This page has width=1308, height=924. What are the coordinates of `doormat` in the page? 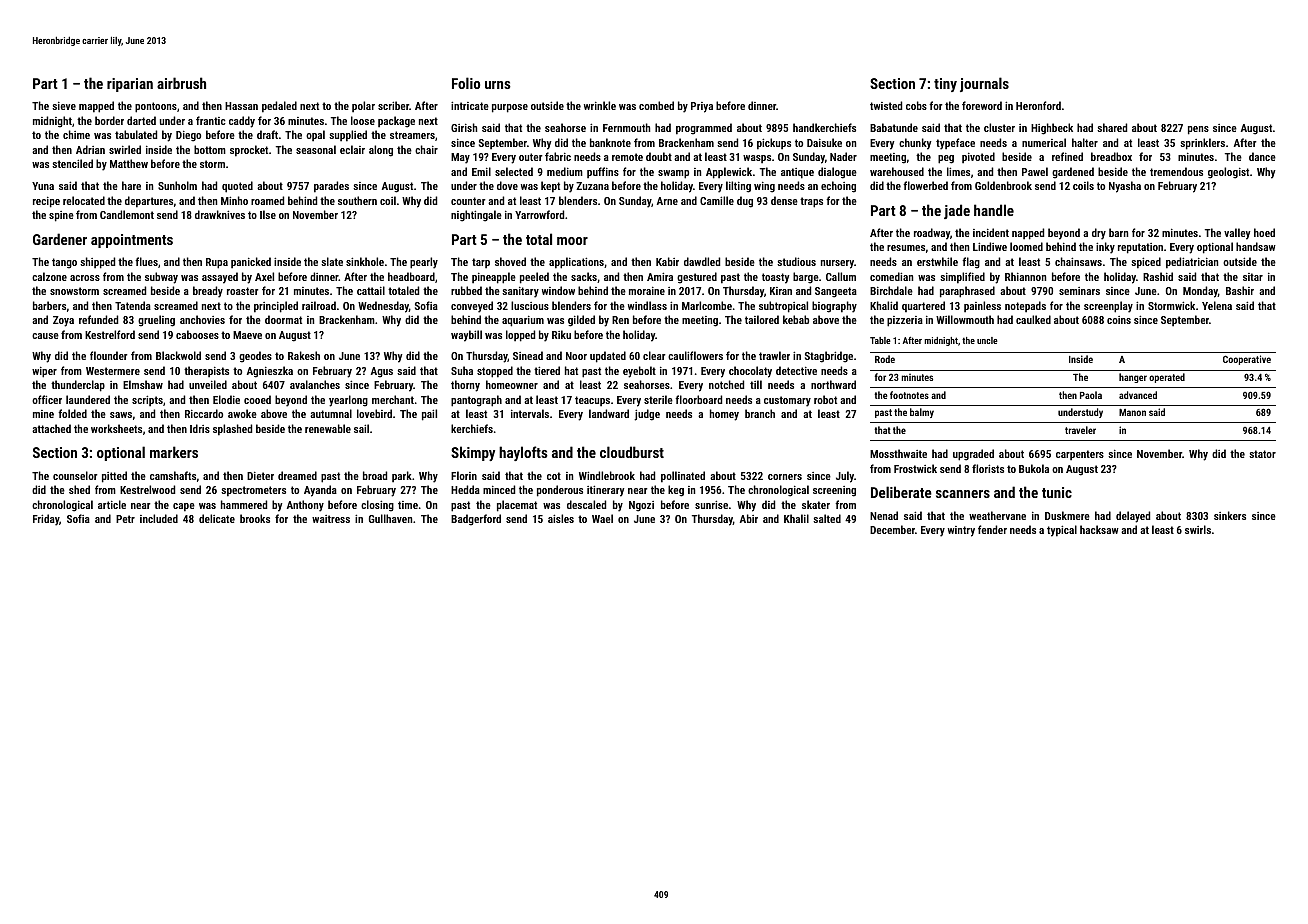 It's located at (283, 319).
